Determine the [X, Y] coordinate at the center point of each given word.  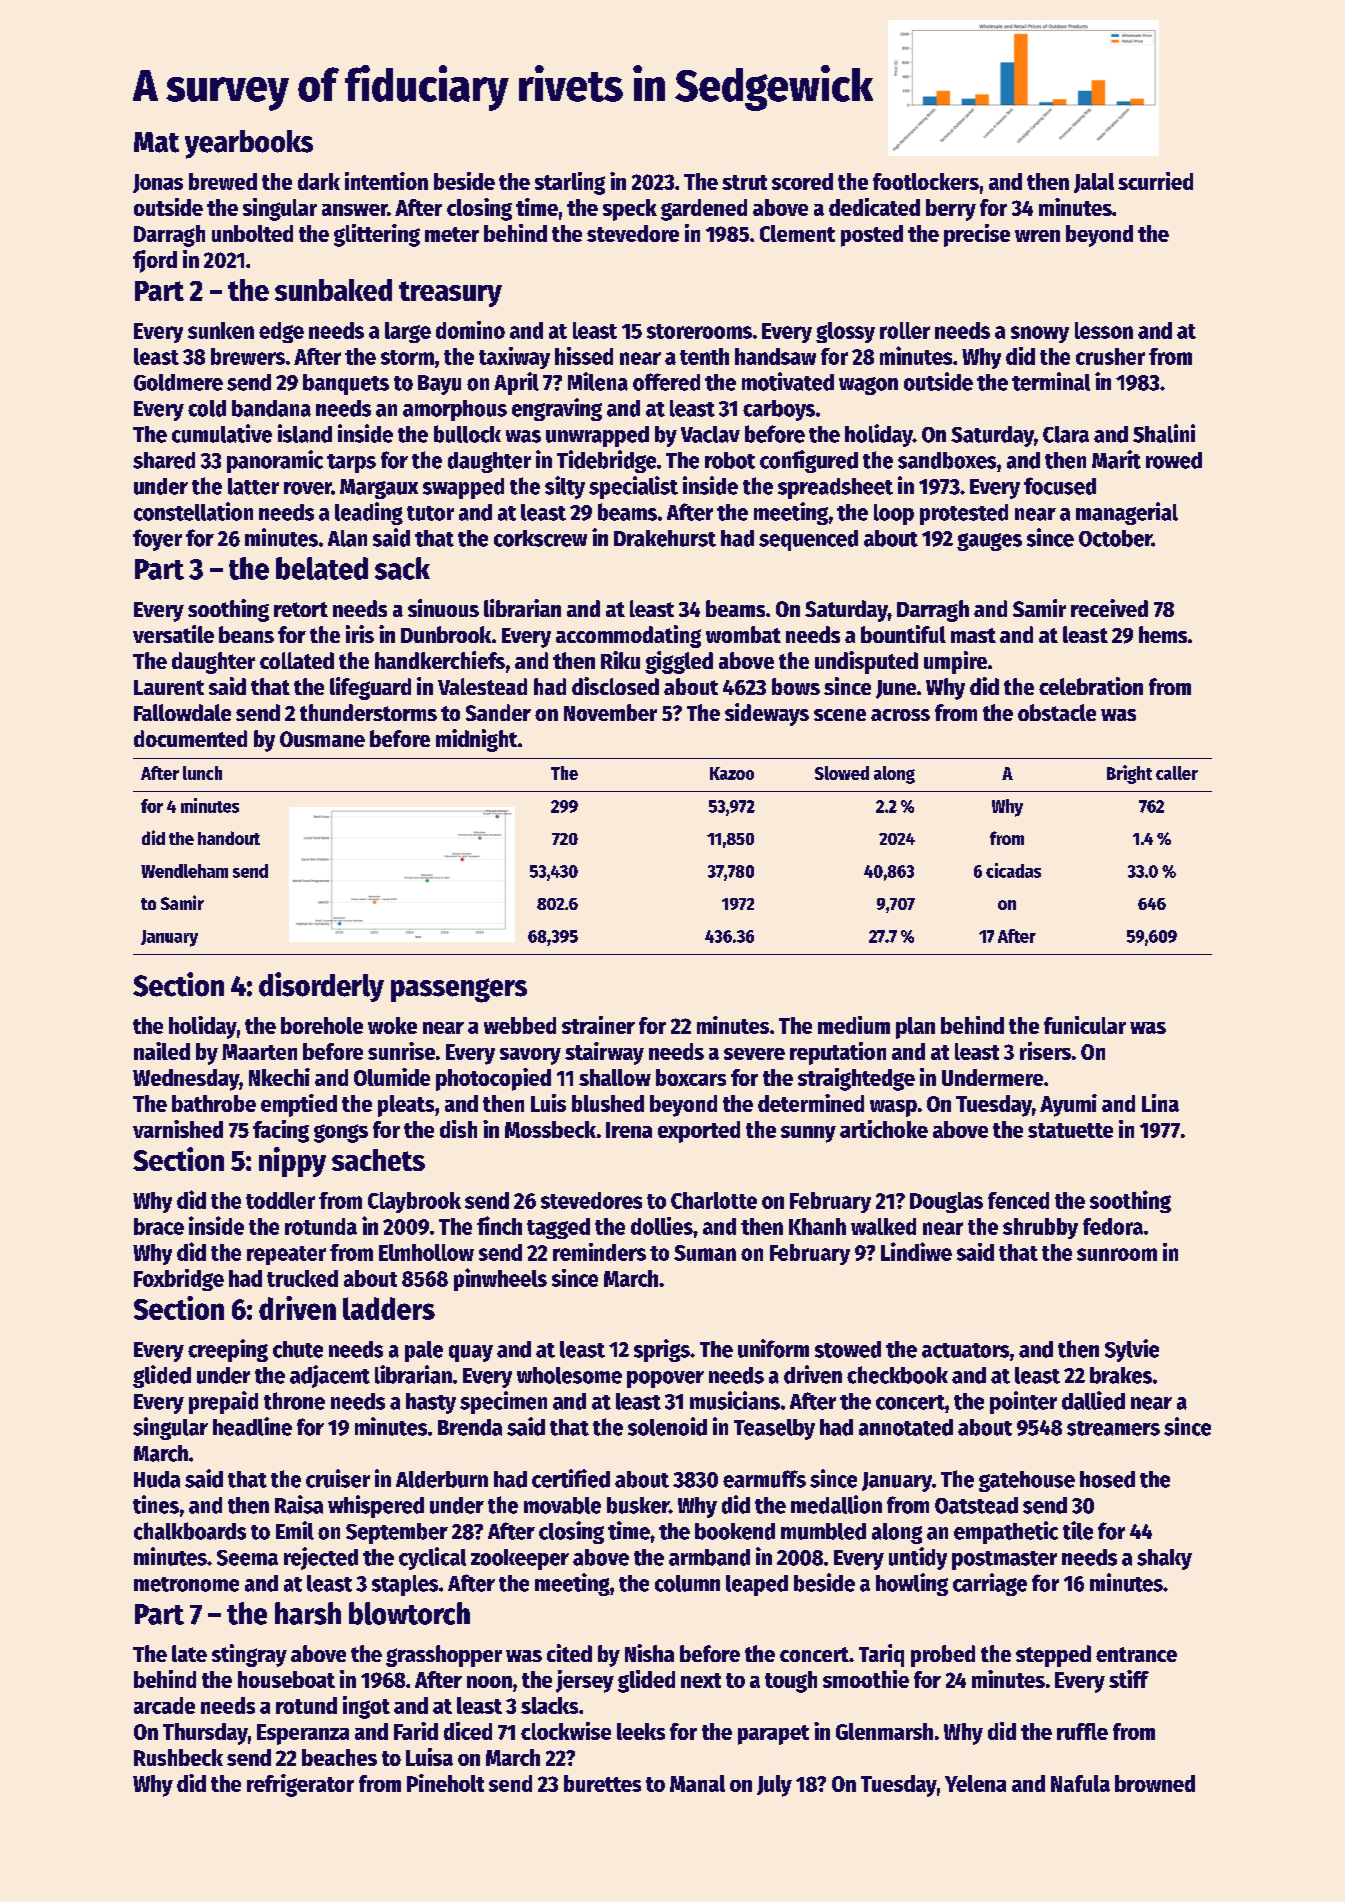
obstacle [1057, 712]
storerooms [699, 331]
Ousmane [322, 739]
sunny [808, 1134]
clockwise [566, 1731]
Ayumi [1068, 1105]
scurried [1155, 181]
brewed [223, 181]
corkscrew [540, 538]
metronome [186, 1584]
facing [281, 1131]
